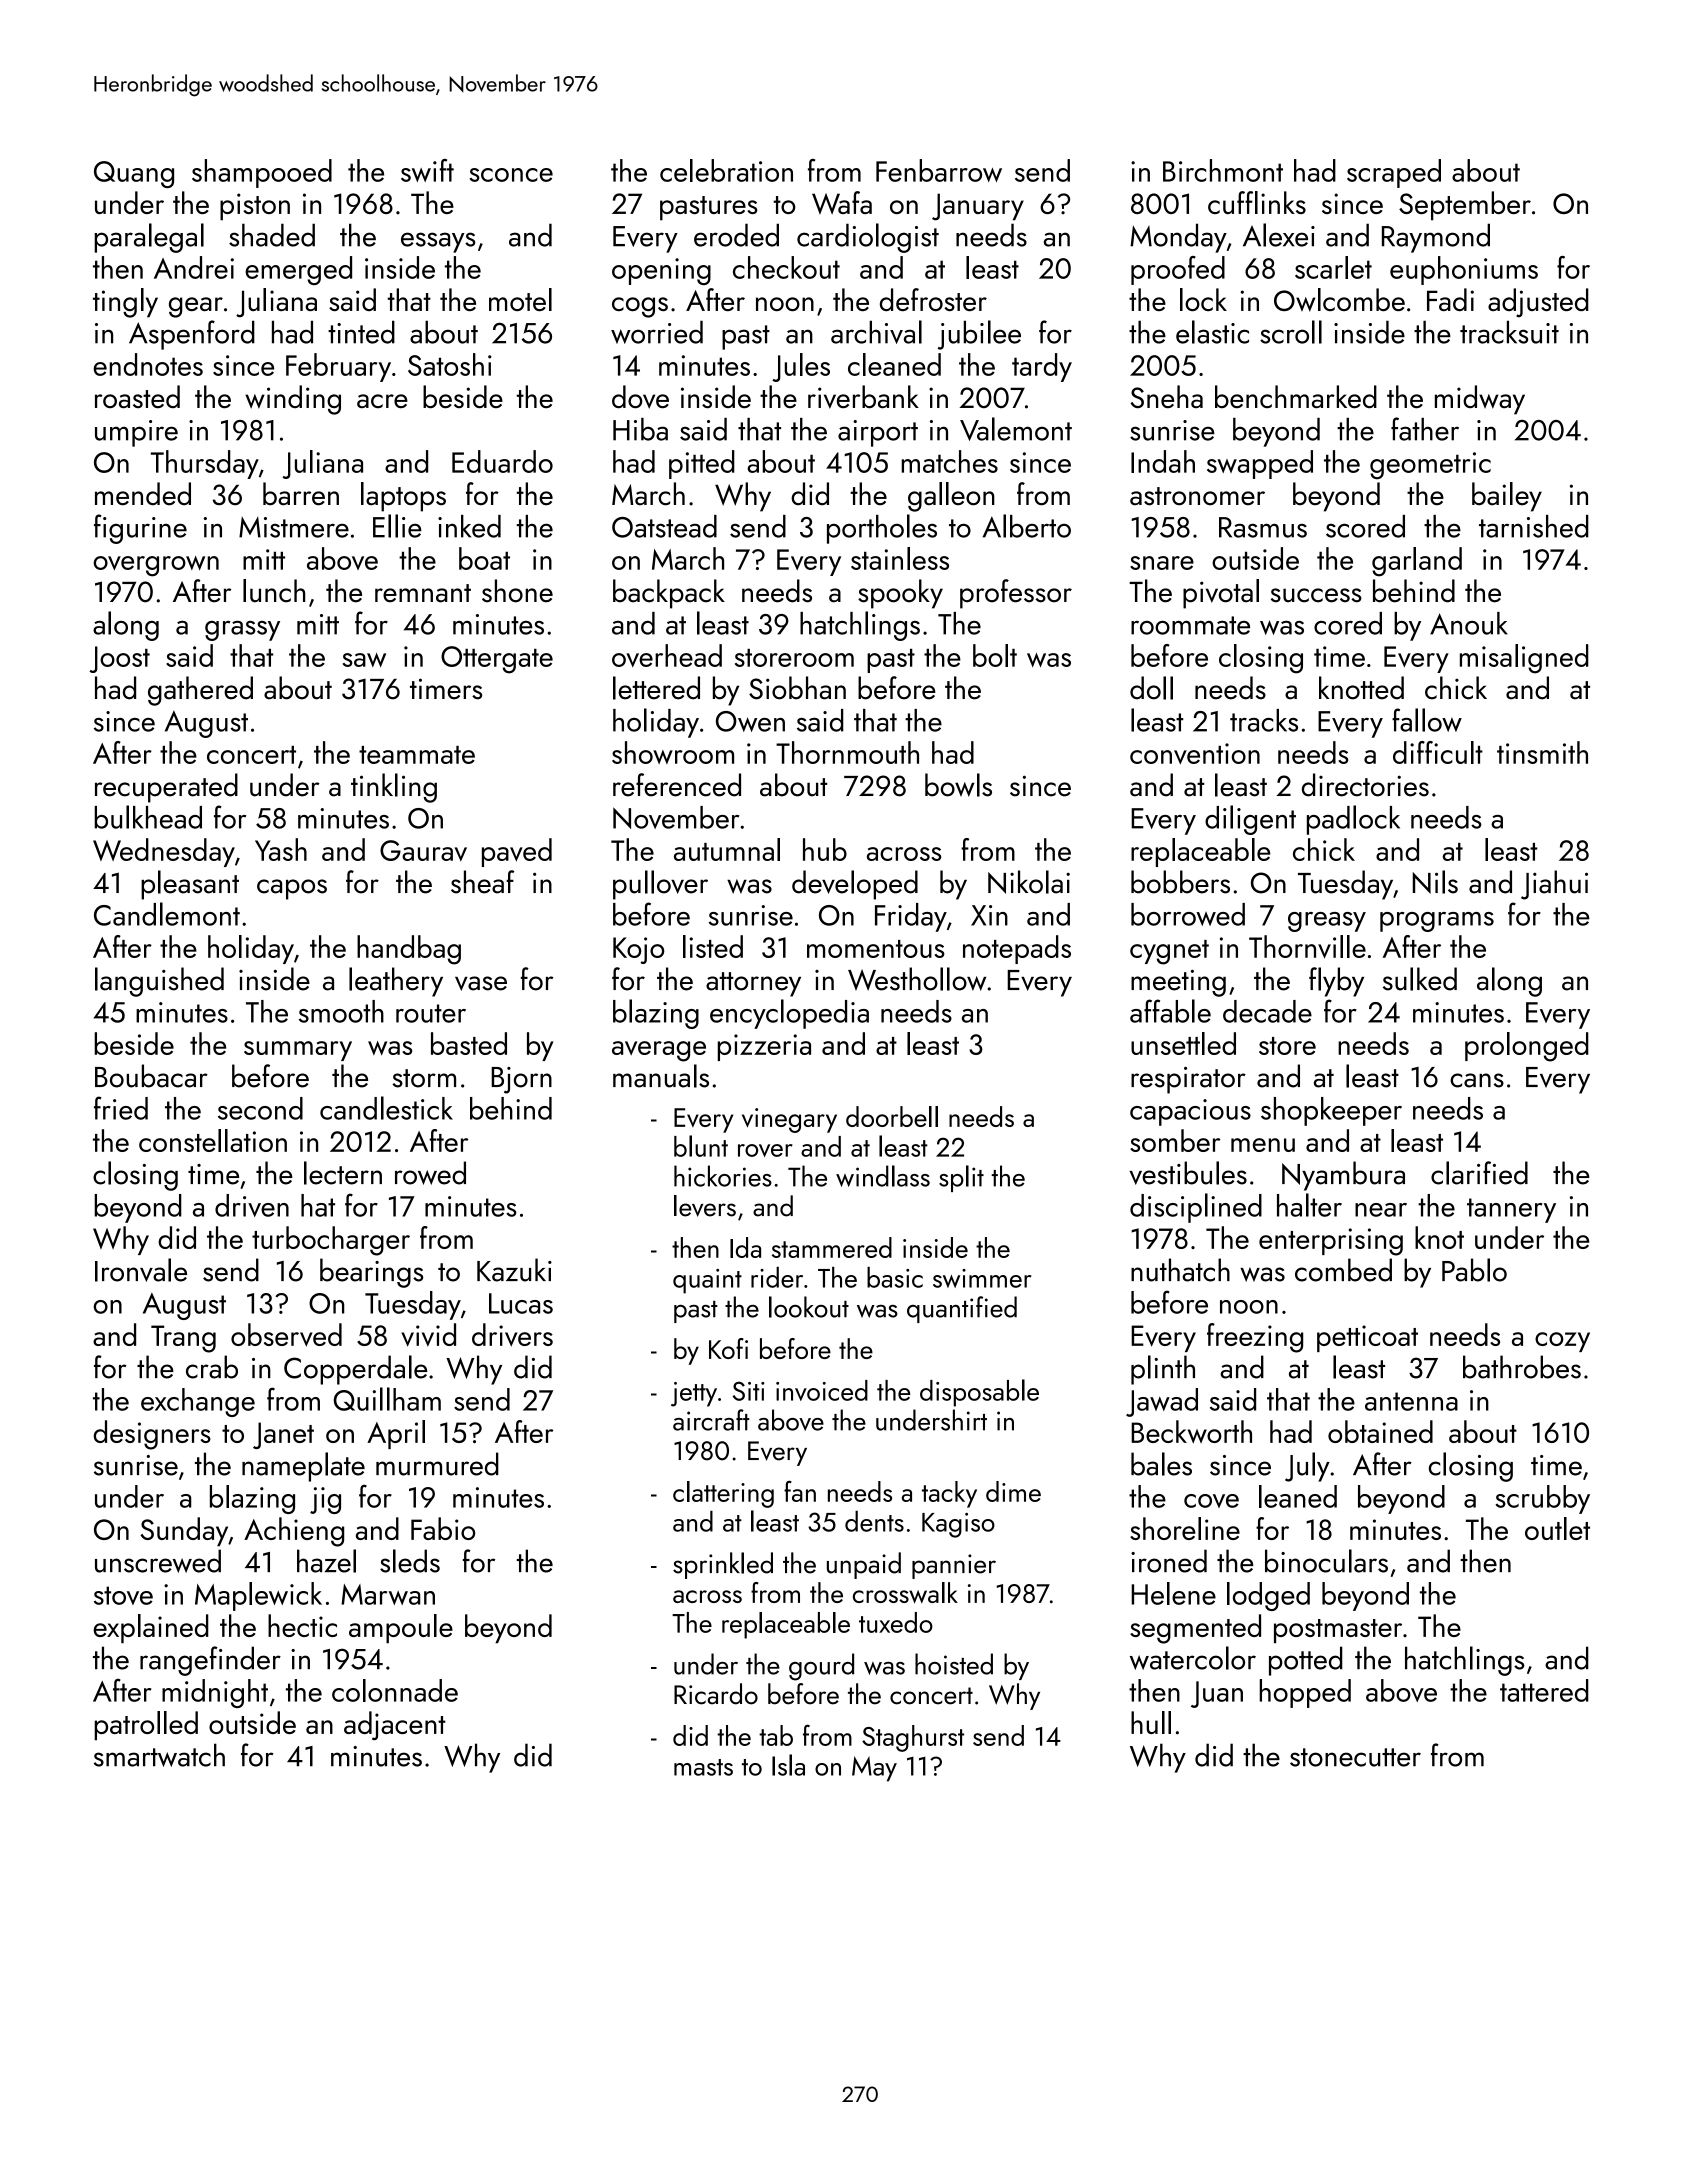  Describe the element at coordinates (1197, 496) in the screenshot. I see `astronomer` at that location.
